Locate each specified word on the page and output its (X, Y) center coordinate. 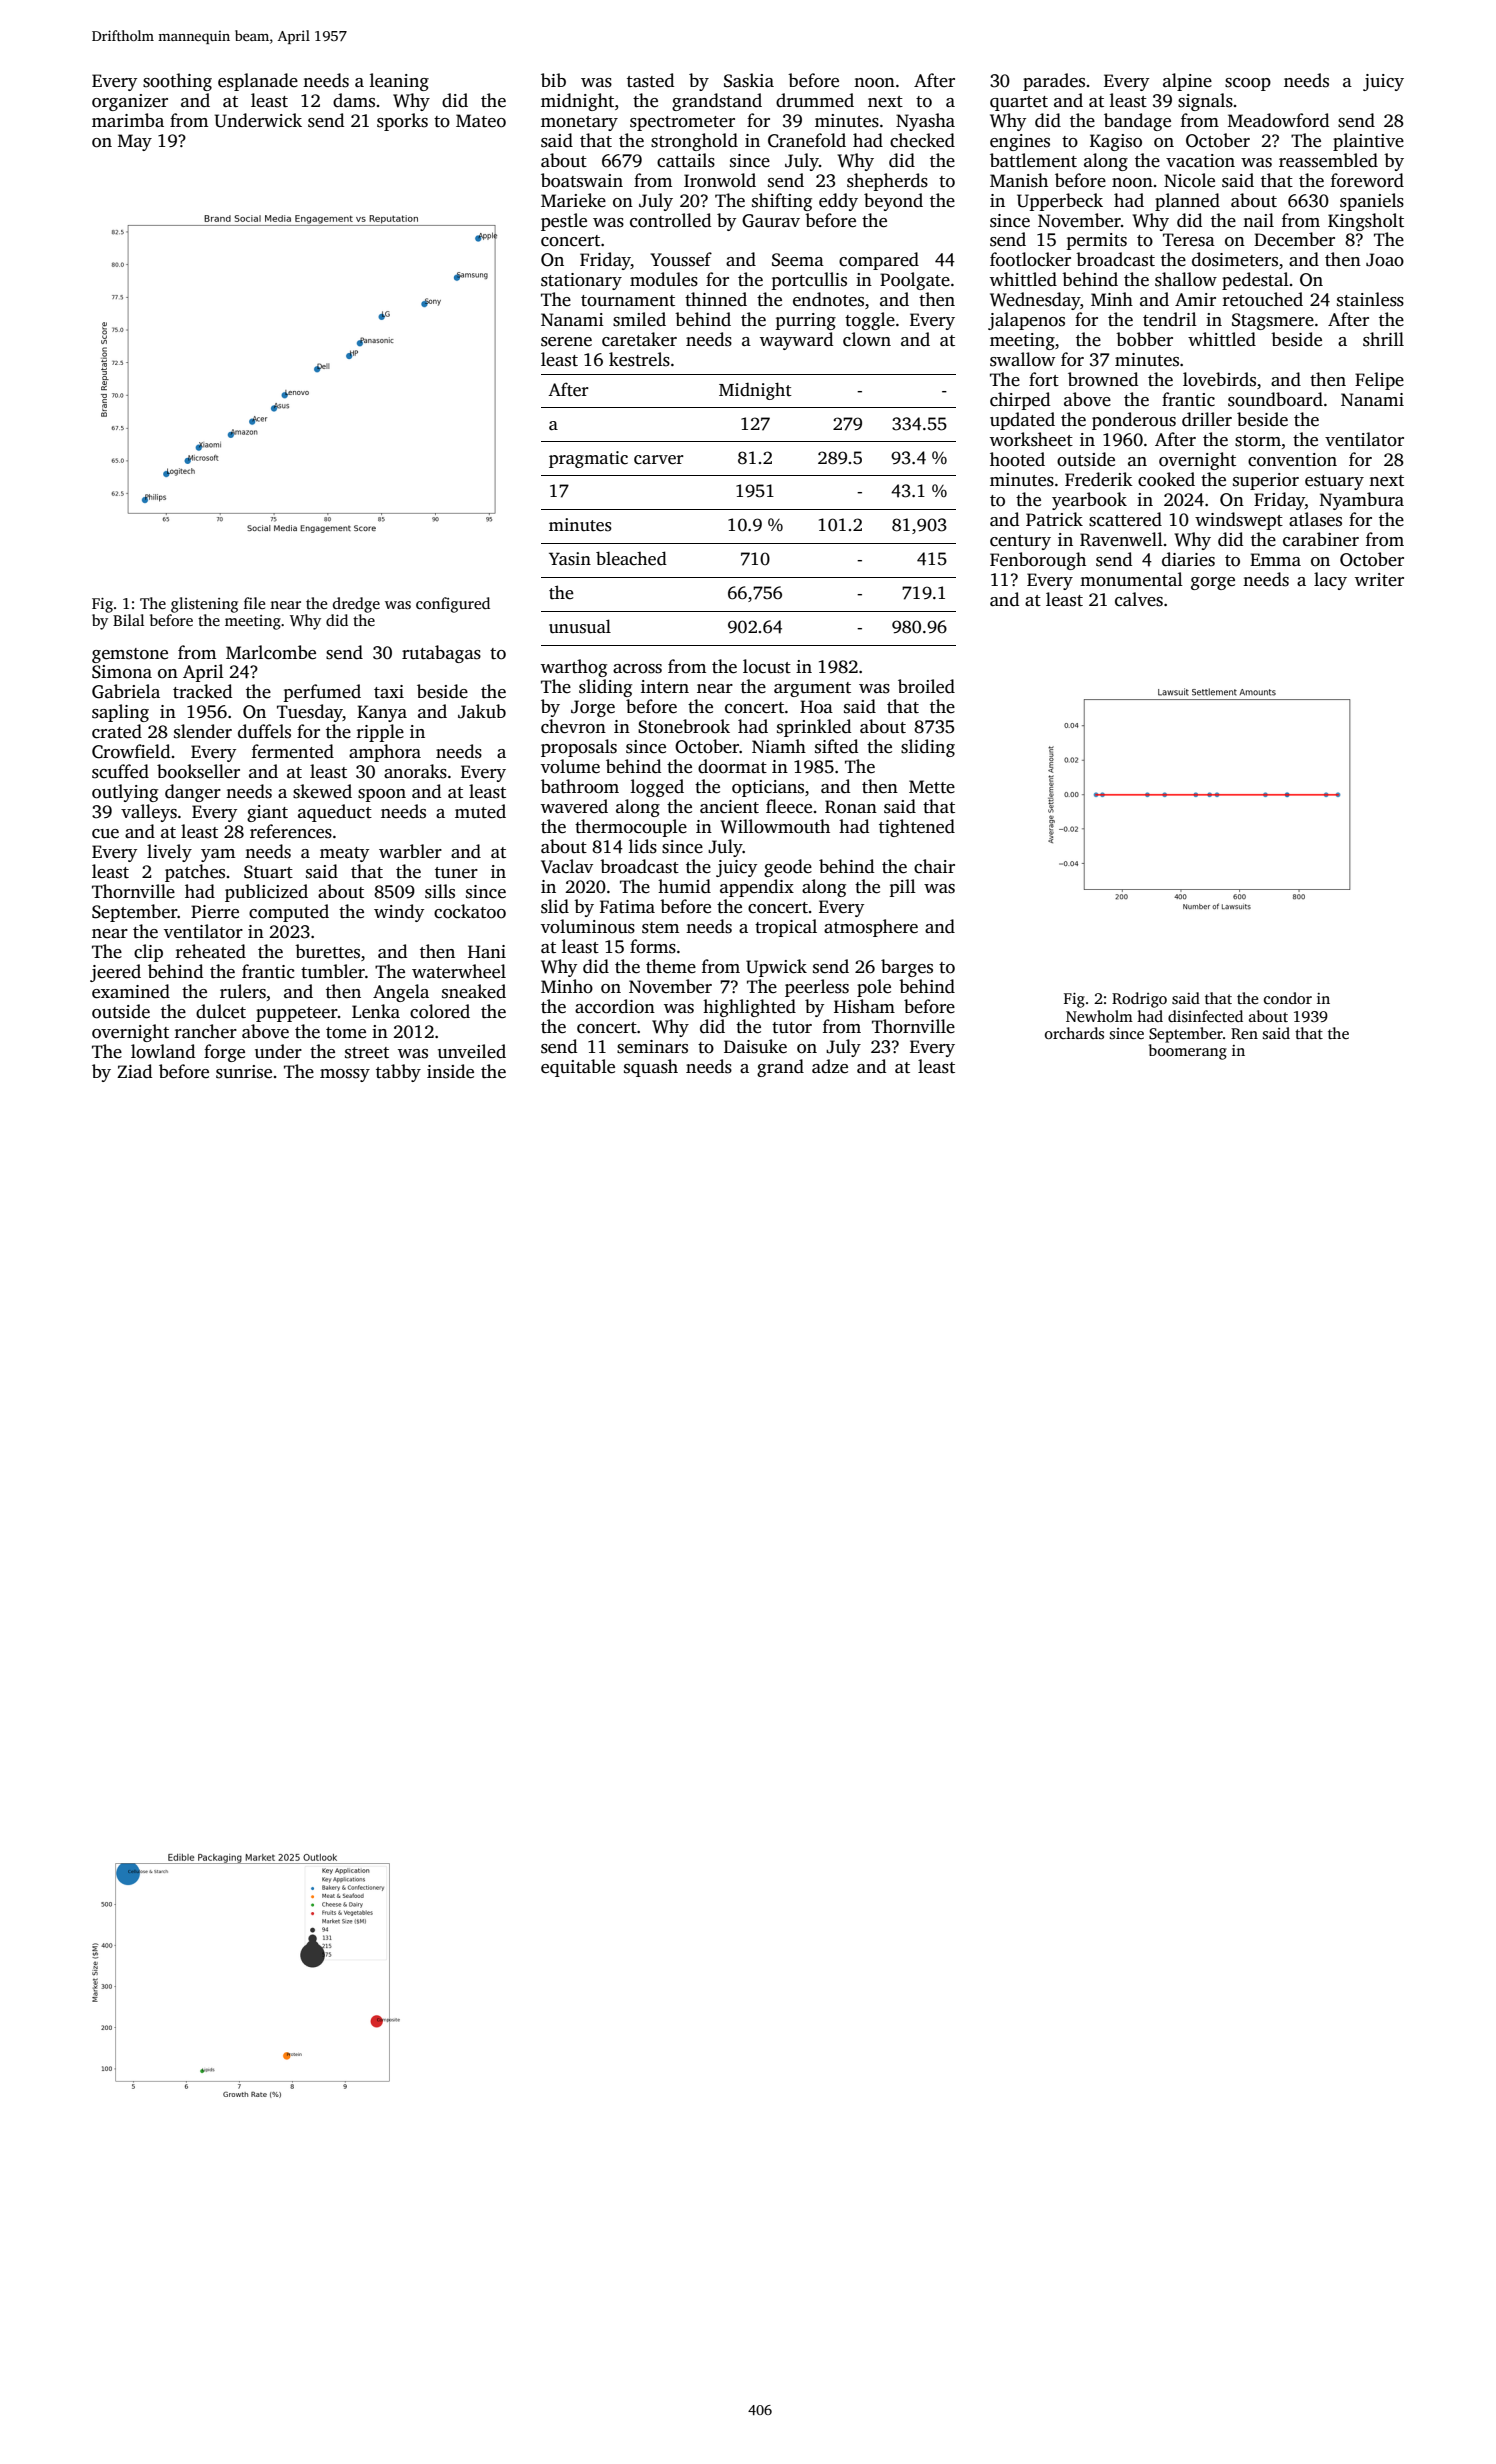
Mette (932, 787)
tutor (792, 1028)
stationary (581, 281)
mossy (345, 1075)
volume (570, 766)
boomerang (1188, 1052)
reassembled (1328, 160)
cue (105, 834)
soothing (177, 82)
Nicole (1189, 180)
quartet (1019, 103)
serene (566, 342)
